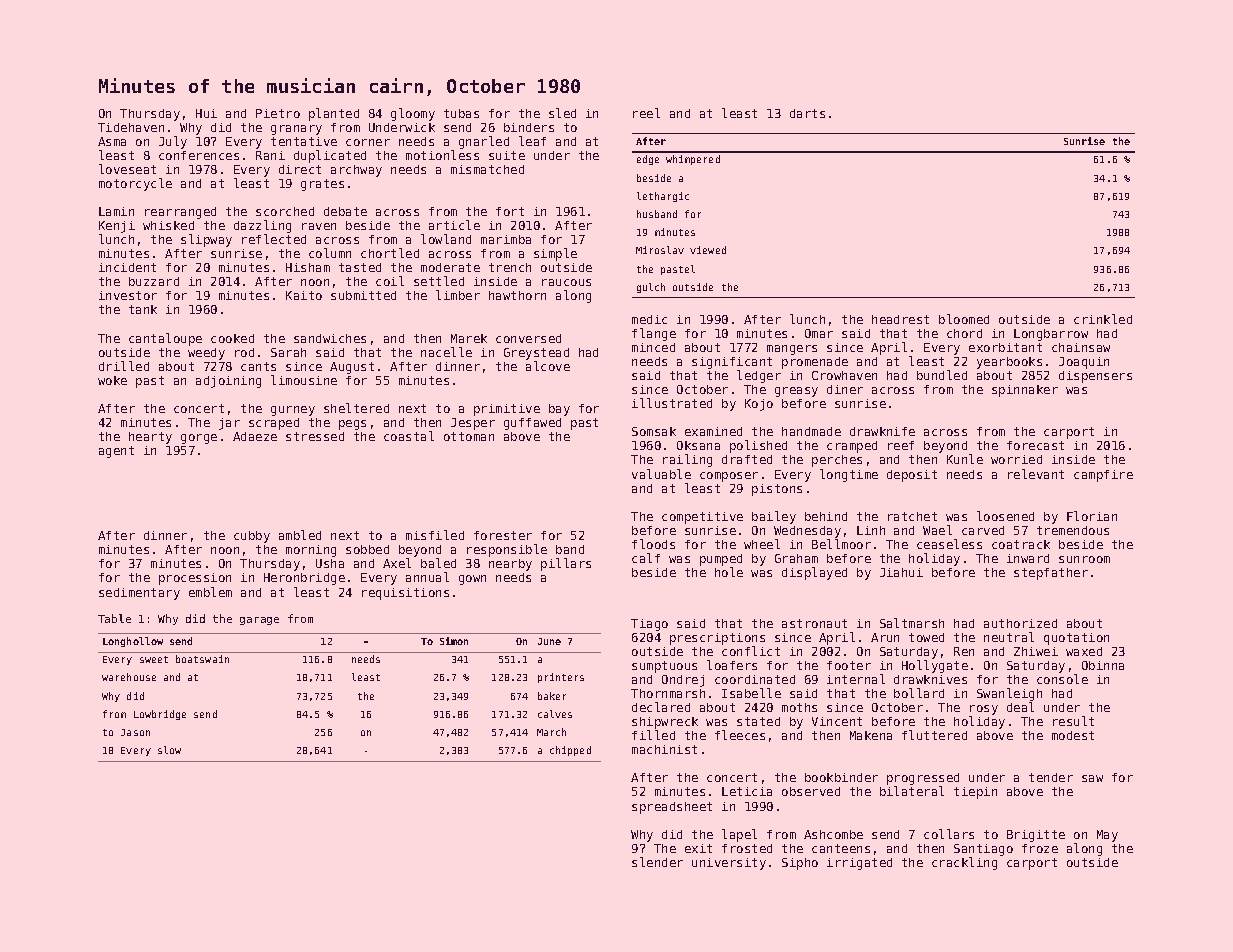 The height and width of the screenshot is (952, 1233). What do you see at coordinates (698, 848) in the screenshot?
I see `exit` at bounding box center [698, 848].
